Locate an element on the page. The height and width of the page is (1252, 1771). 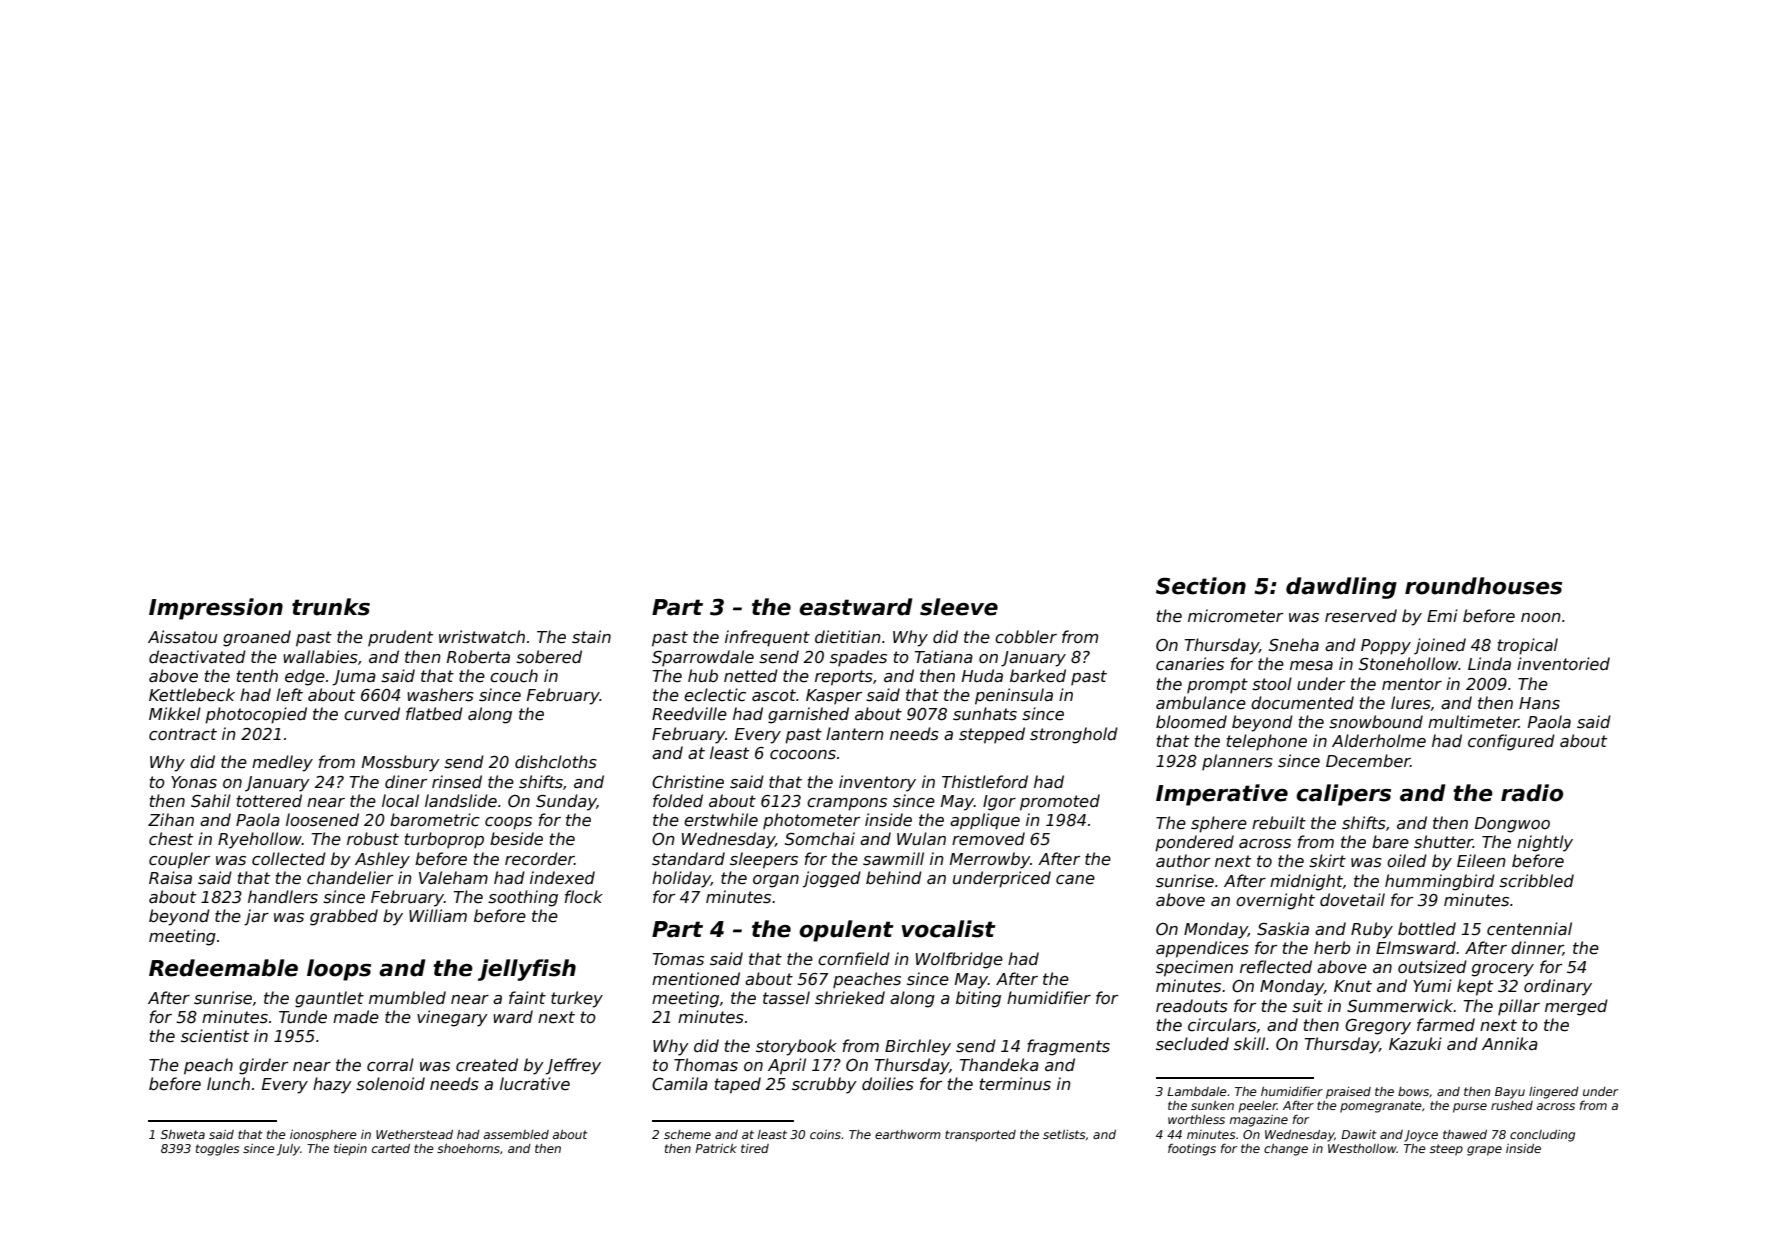
curved is located at coordinates (372, 714).
